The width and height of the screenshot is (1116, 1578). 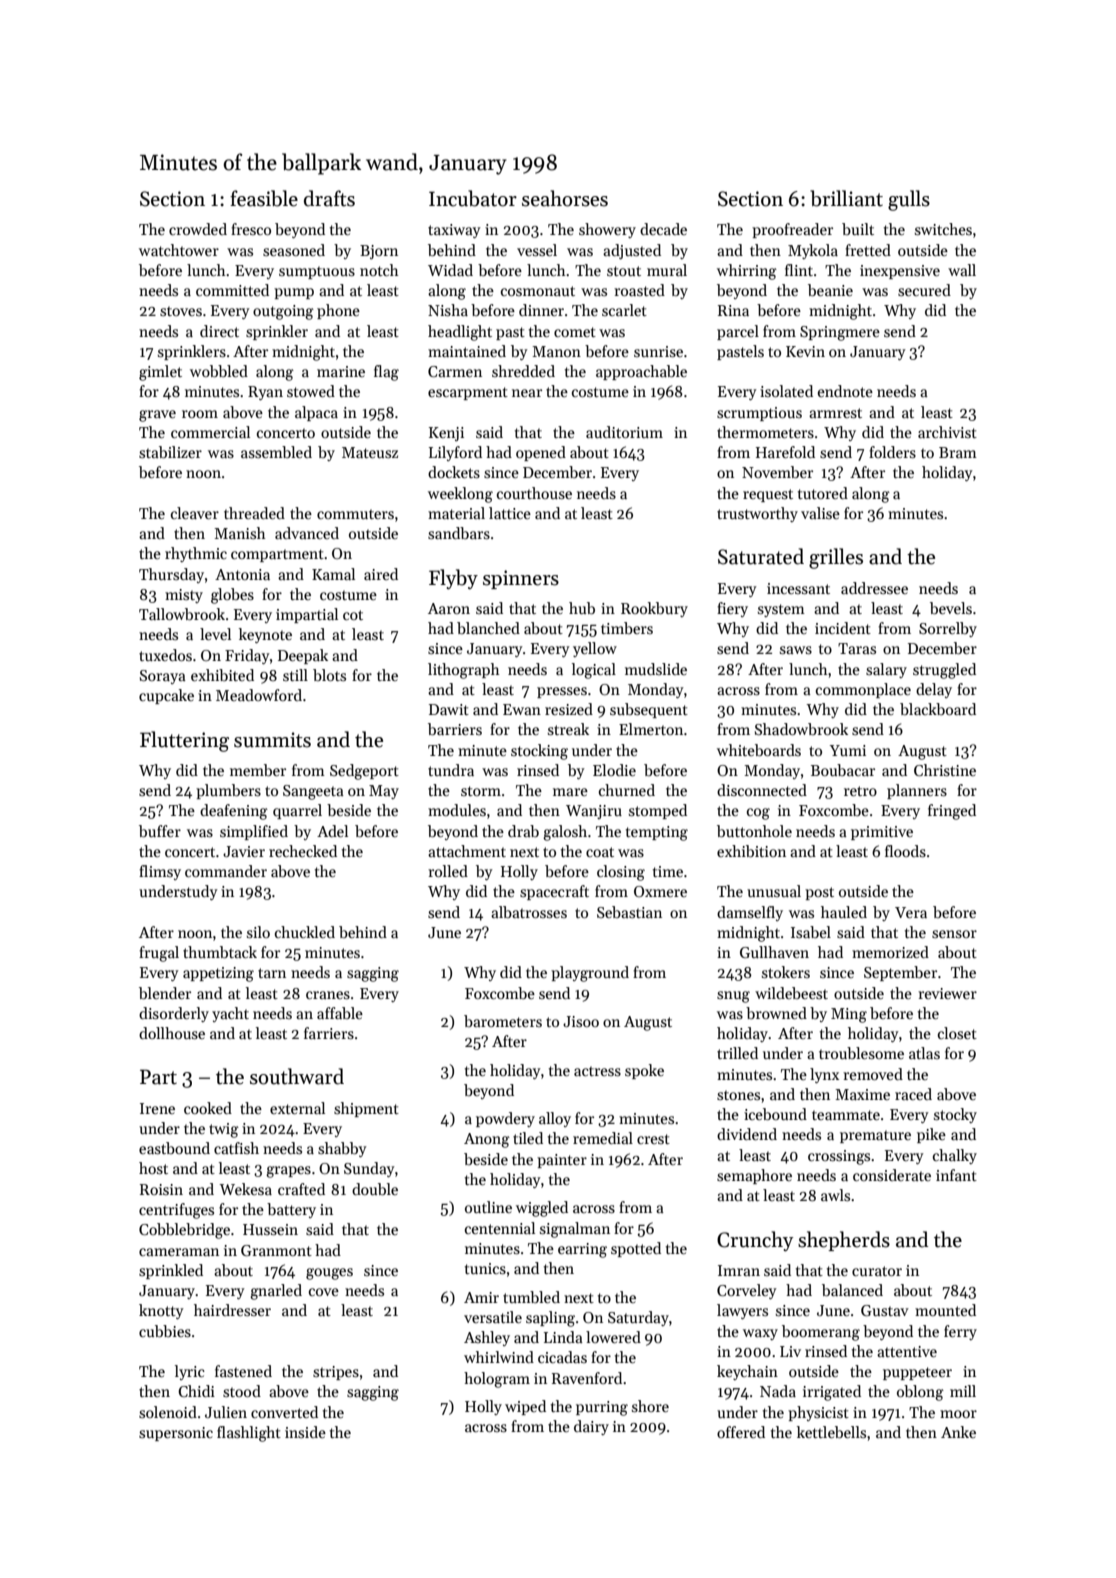 What do you see at coordinates (846, 198) in the screenshot?
I see `brilliant` at bounding box center [846, 198].
